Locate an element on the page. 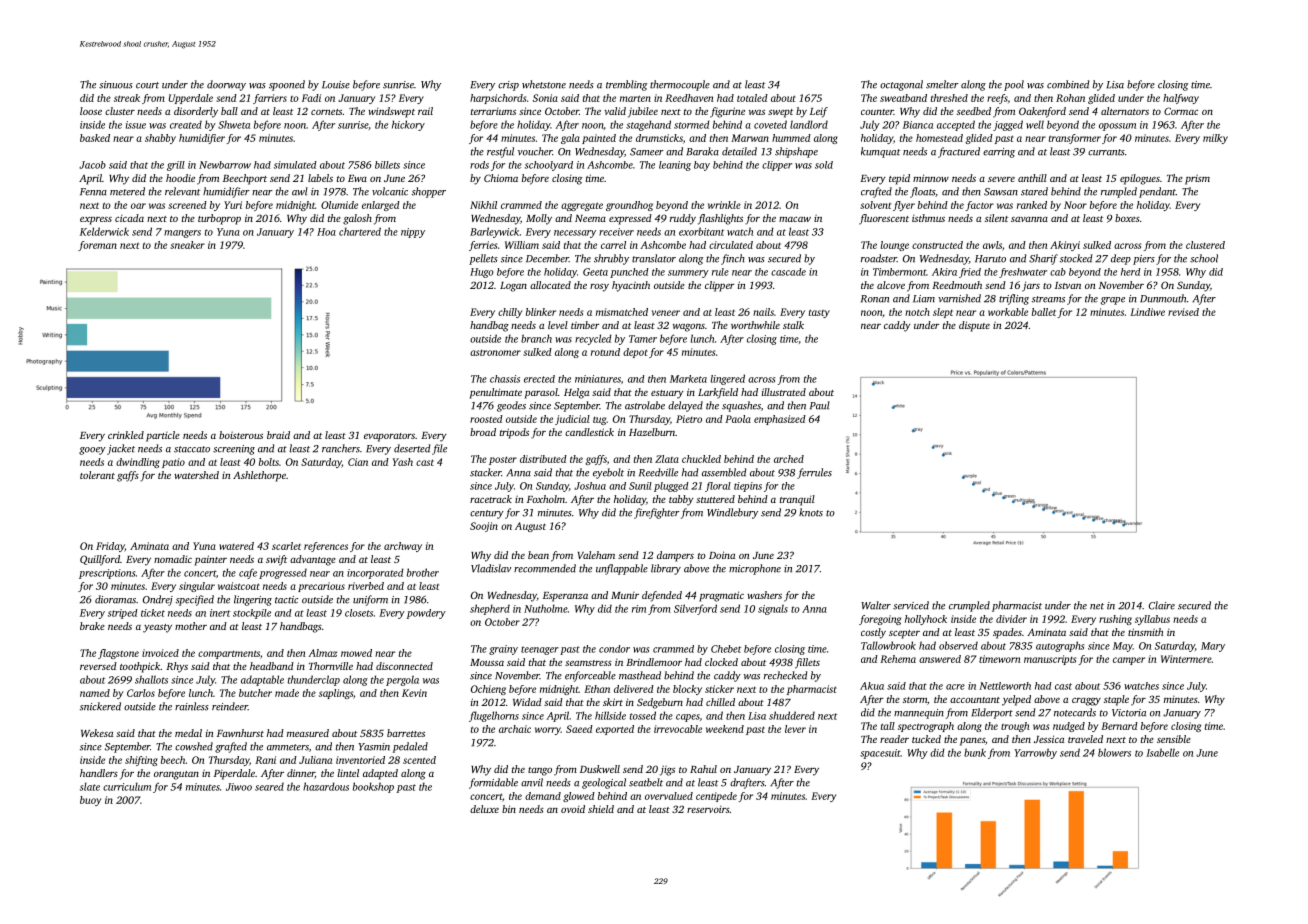  cornets is located at coordinates (326, 112).
